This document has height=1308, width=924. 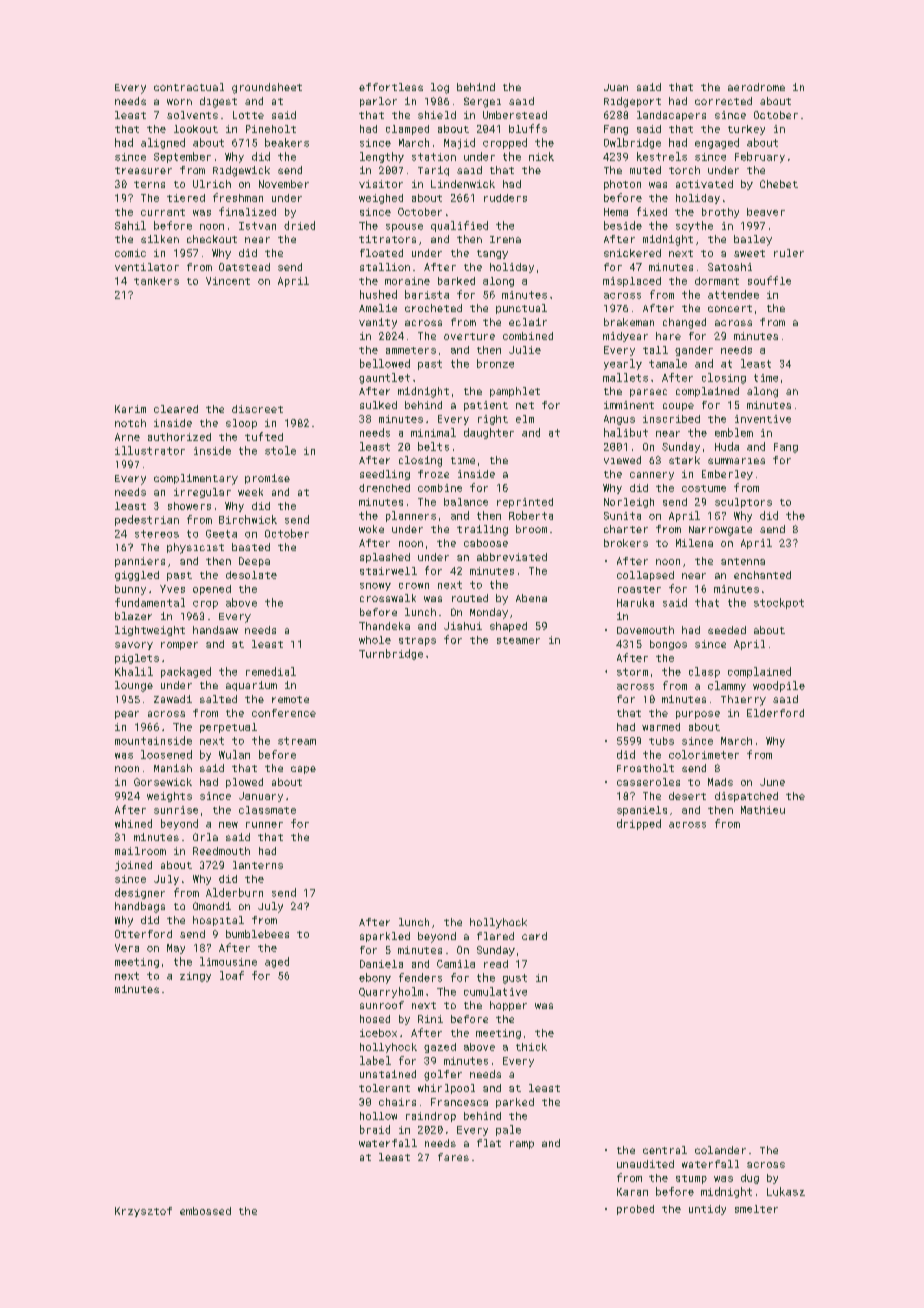 I want to click on effortless, so click(x=391, y=87).
